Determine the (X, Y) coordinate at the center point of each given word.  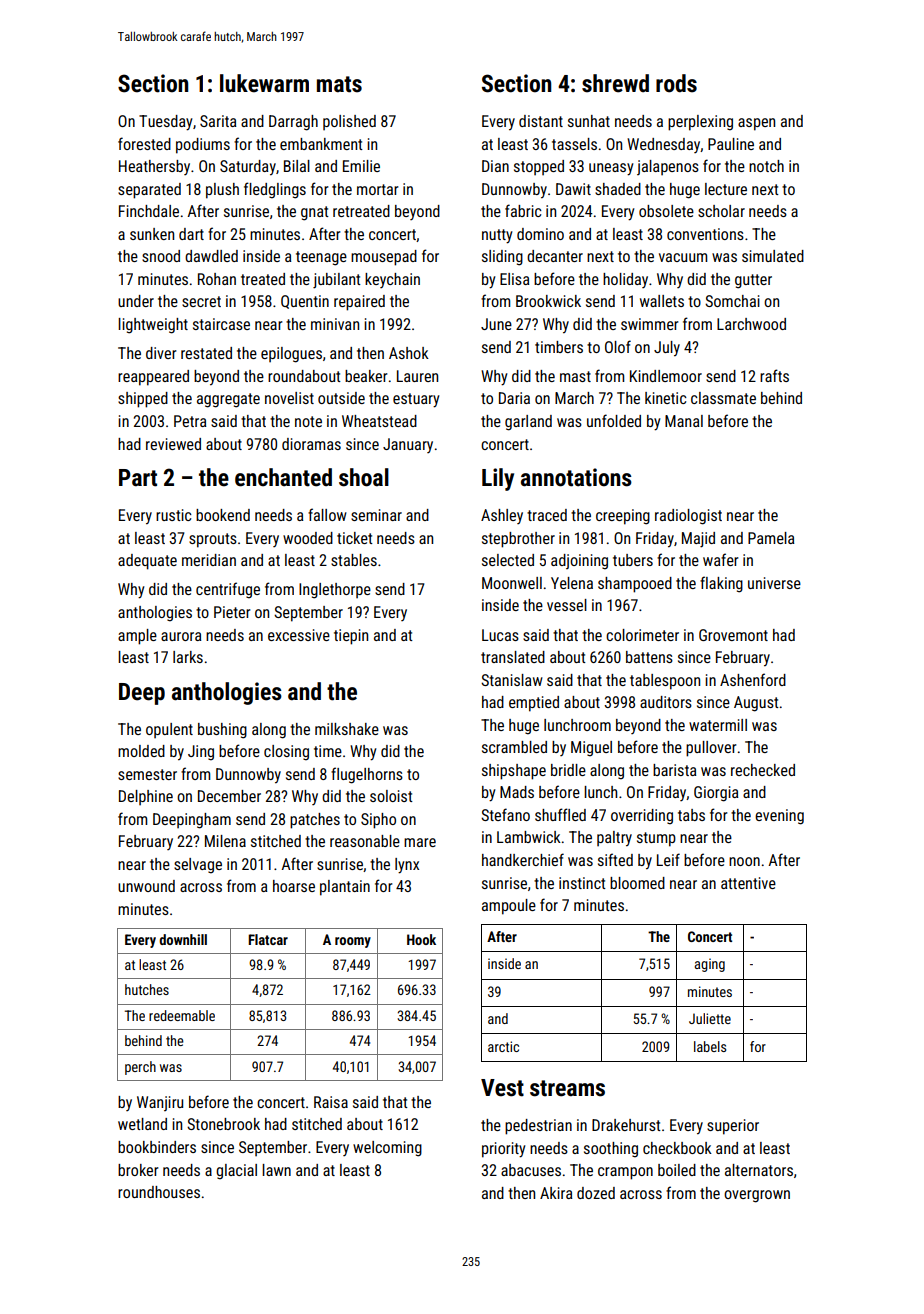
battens (649, 657)
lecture (726, 189)
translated (513, 657)
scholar (721, 211)
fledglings (275, 190)
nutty (497, 236)
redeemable (182, 1015)
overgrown (757, 1196)
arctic (503, 1046)
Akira (556, 1193)
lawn (276, 1170)
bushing (222, 731)
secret (201, 301)
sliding (502, 258)
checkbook (677, 1148)
